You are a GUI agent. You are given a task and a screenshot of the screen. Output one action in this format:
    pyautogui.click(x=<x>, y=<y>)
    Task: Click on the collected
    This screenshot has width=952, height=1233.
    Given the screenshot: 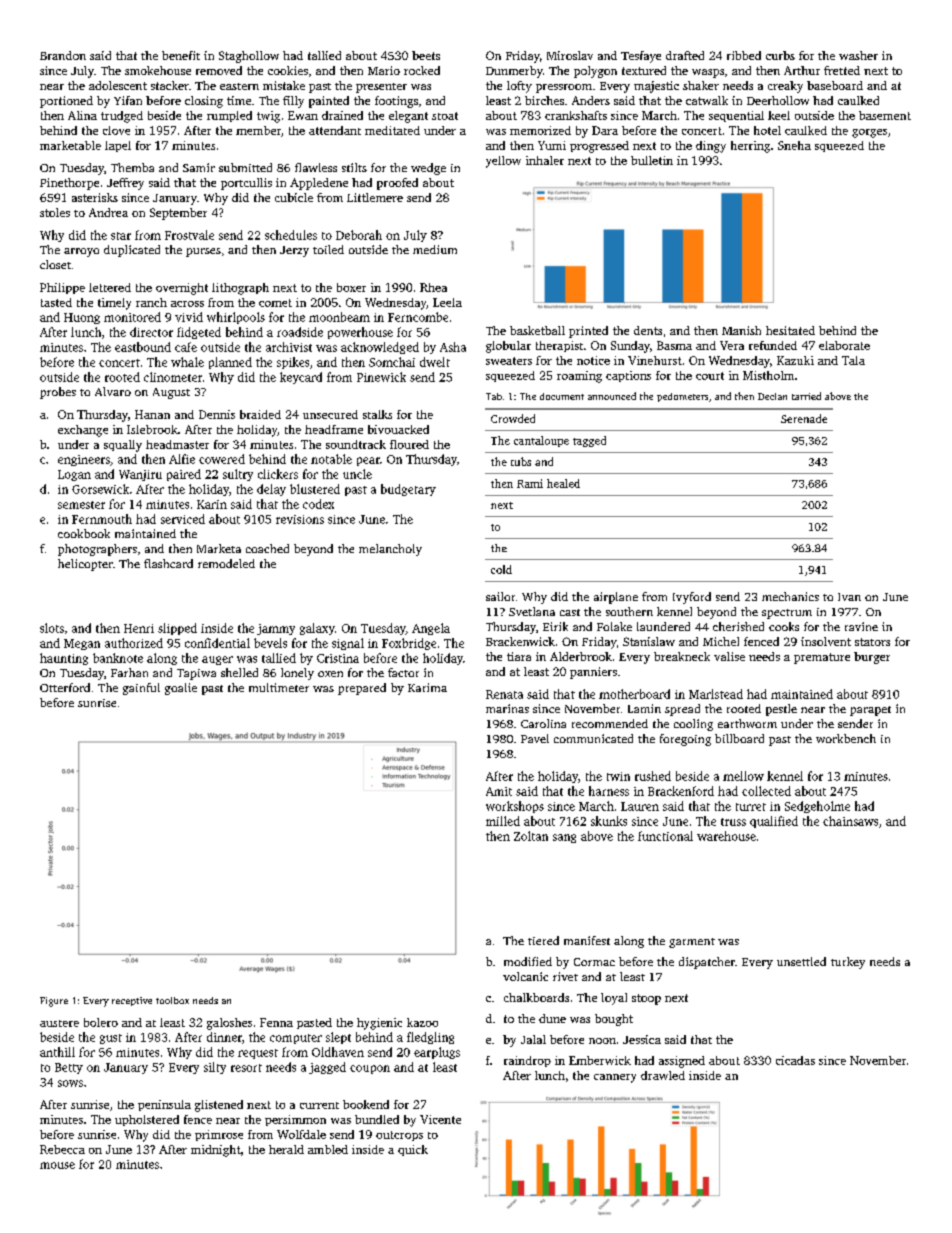 What is the action you would take?
    pyautogui.click(x=766, y=791)
